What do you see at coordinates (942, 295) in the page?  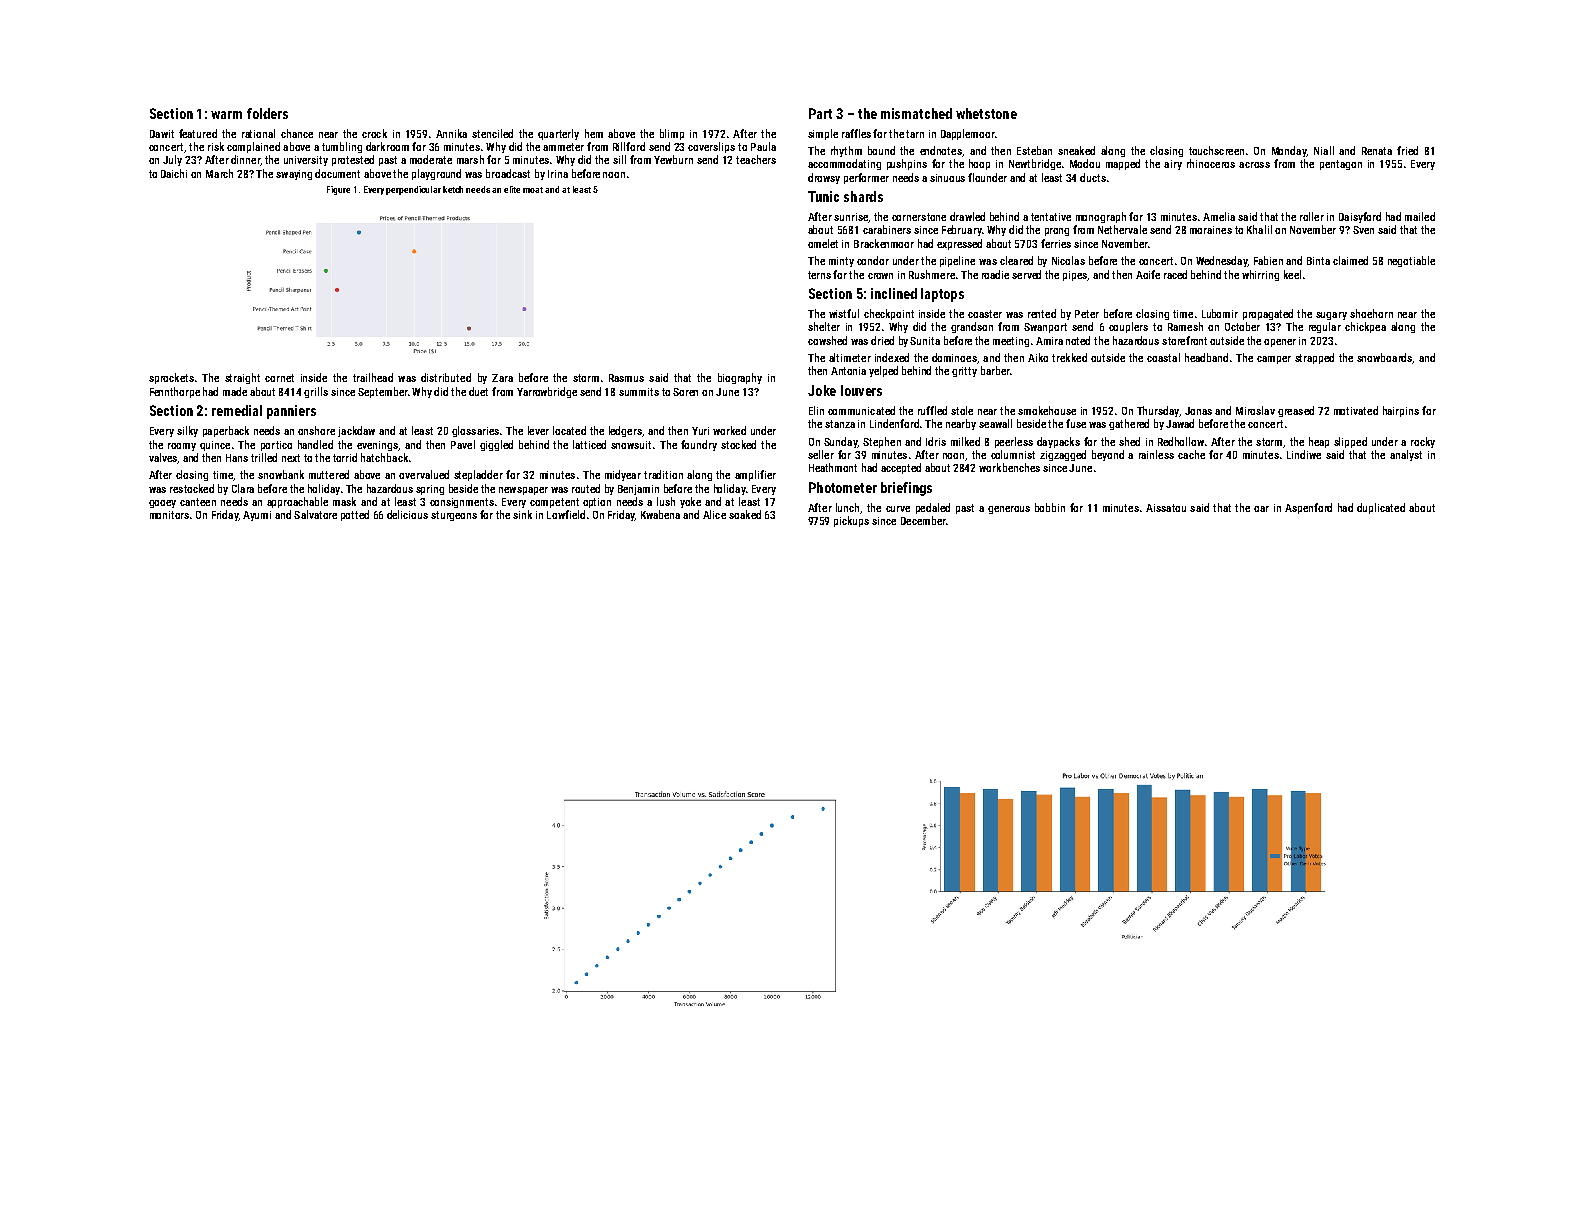 I see `laptops` at bounding box center [942, 295].
